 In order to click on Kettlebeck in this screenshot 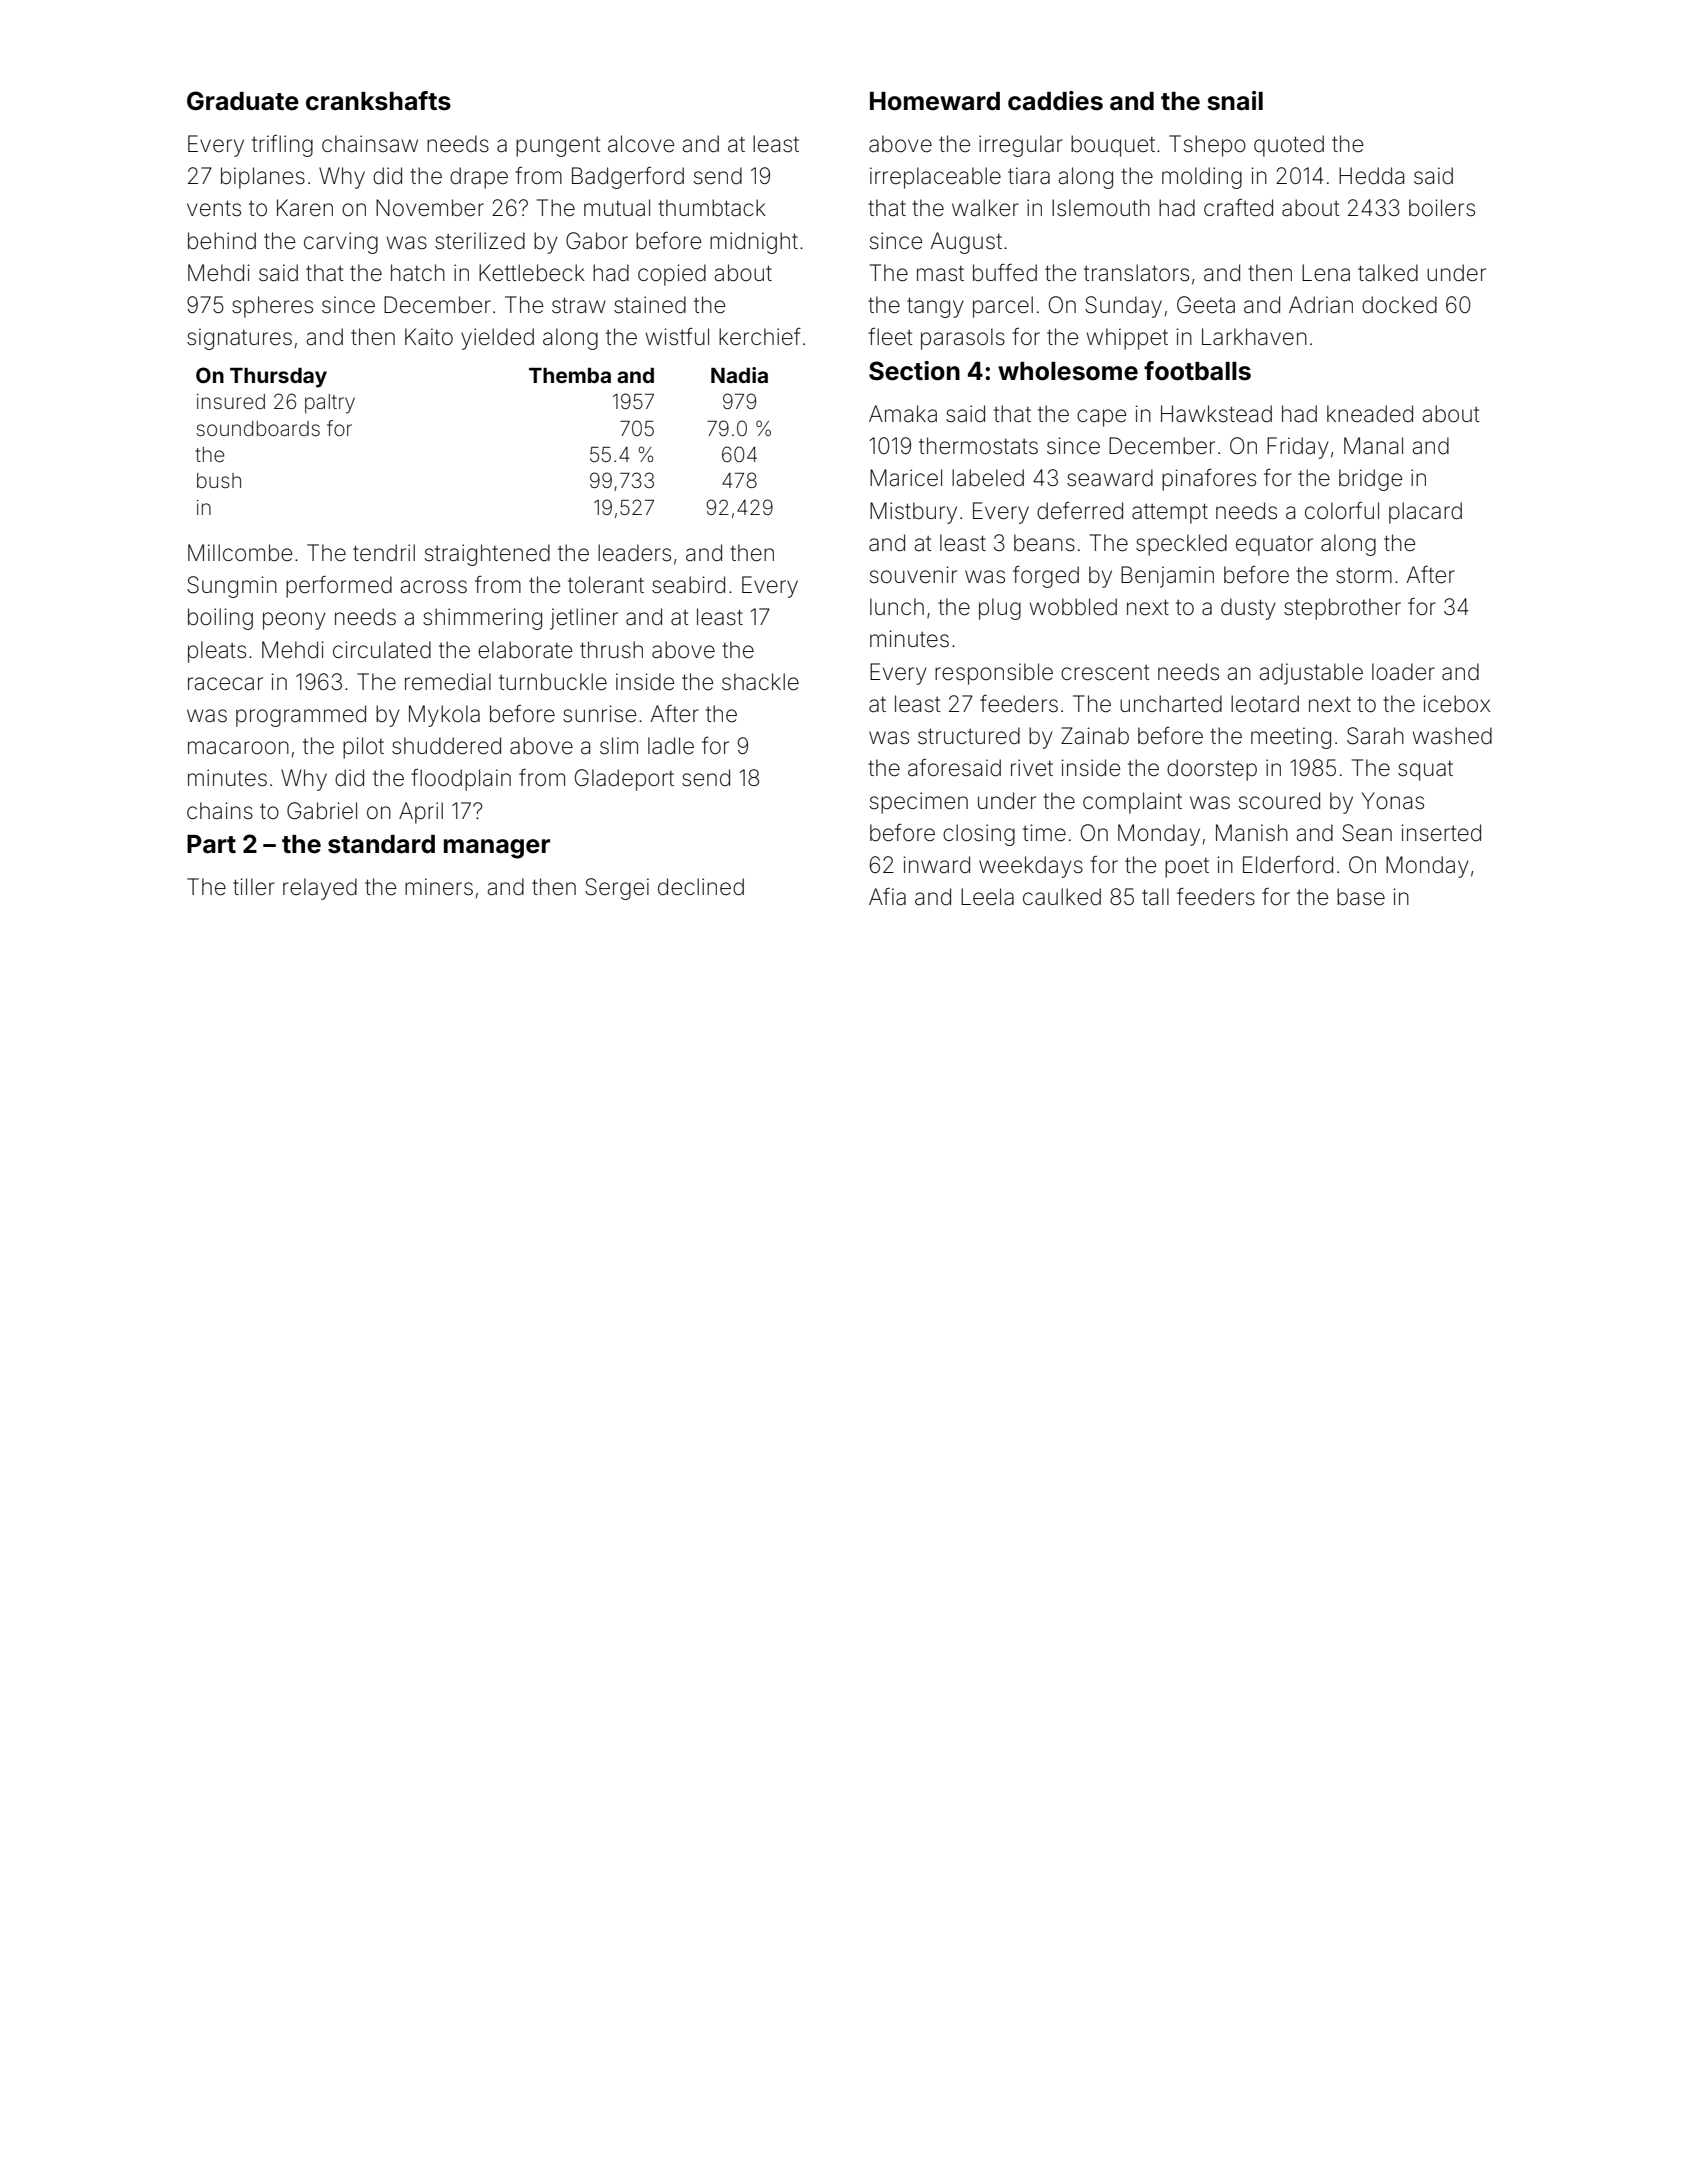, I will do `click(532, 273)`.
